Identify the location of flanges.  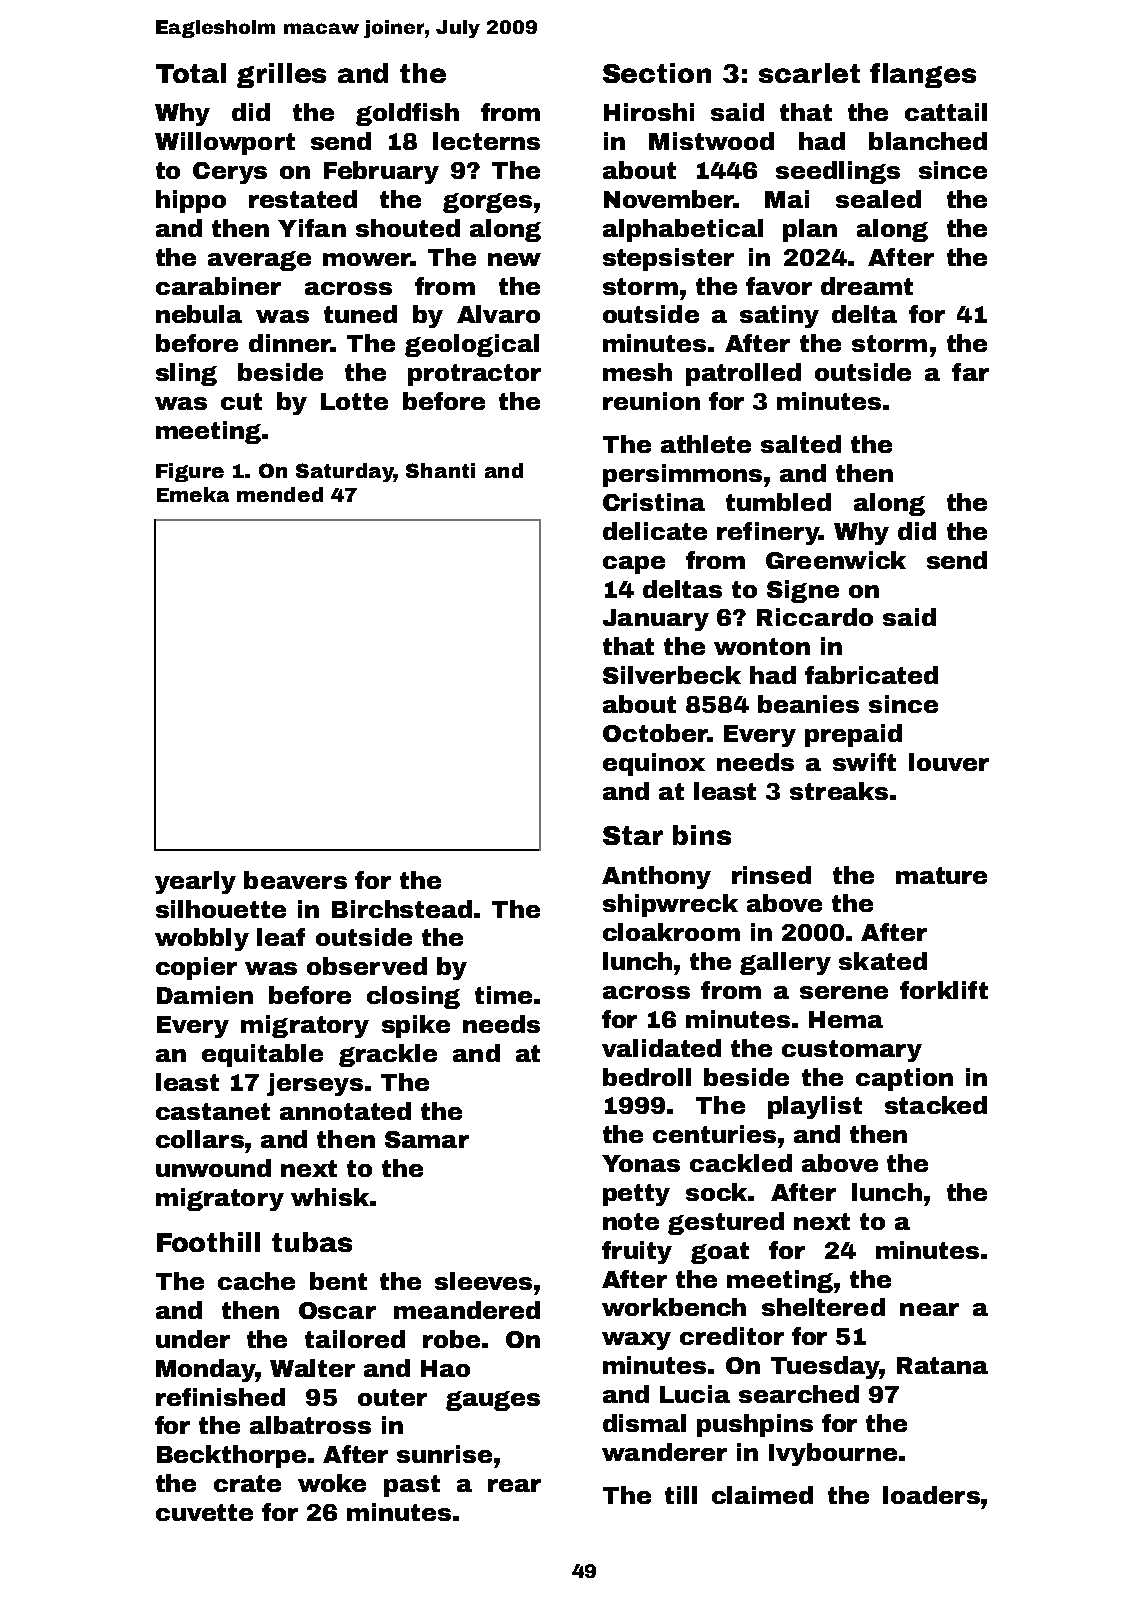
(923, 75).
